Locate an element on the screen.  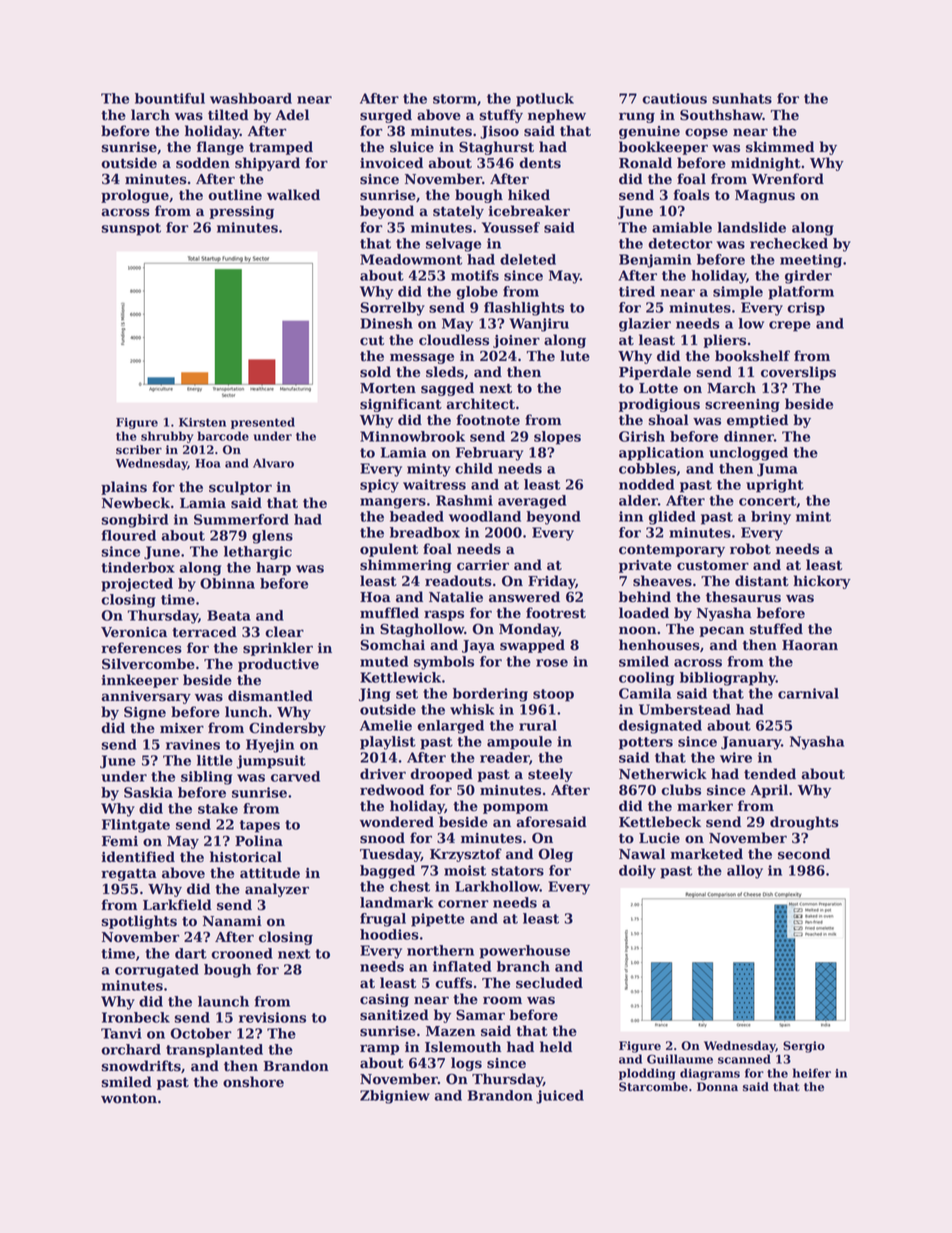
Larkfield is located at coordinates (177, 905).
